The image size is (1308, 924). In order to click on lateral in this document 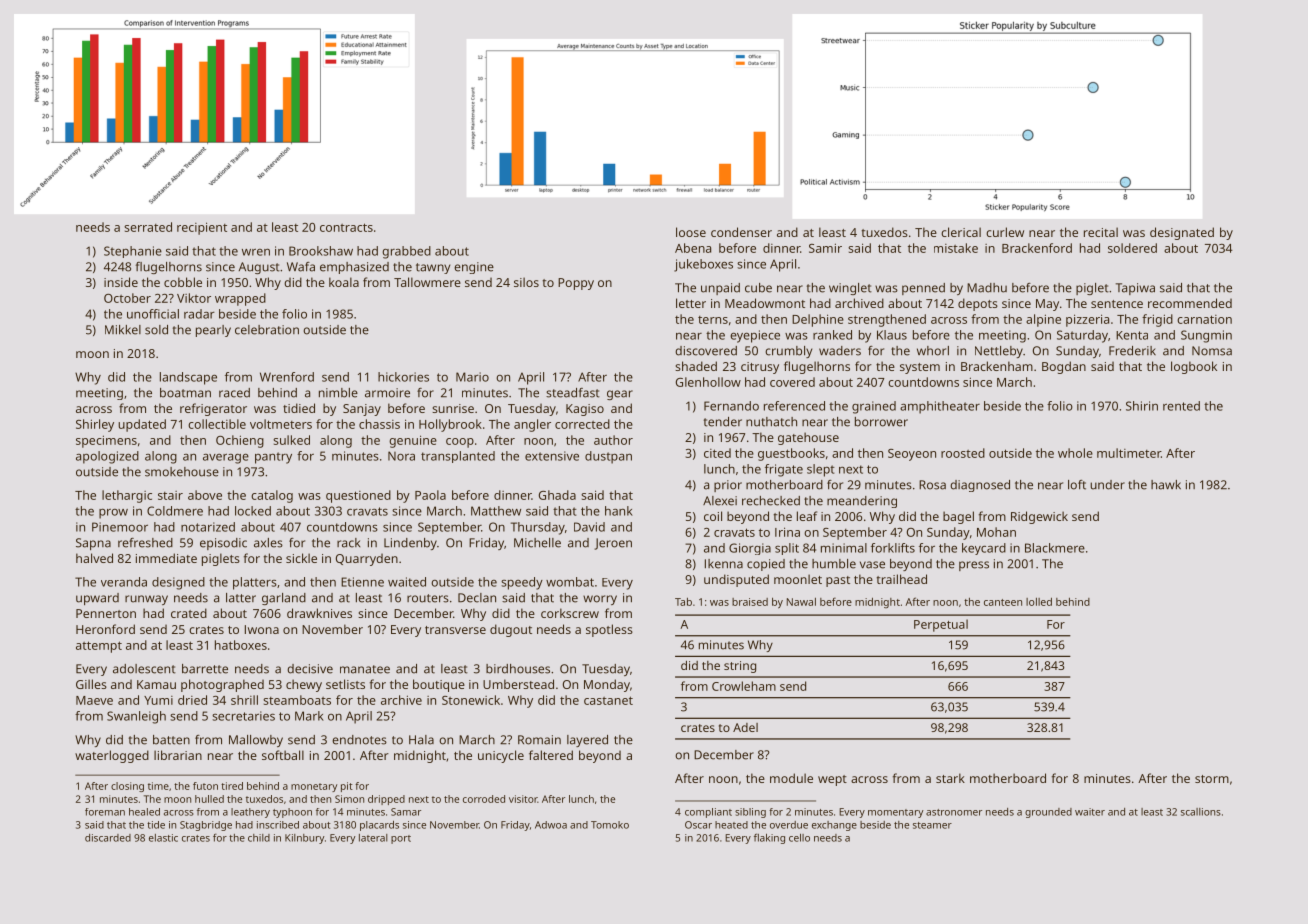, I will do `click(373, 838)`.
